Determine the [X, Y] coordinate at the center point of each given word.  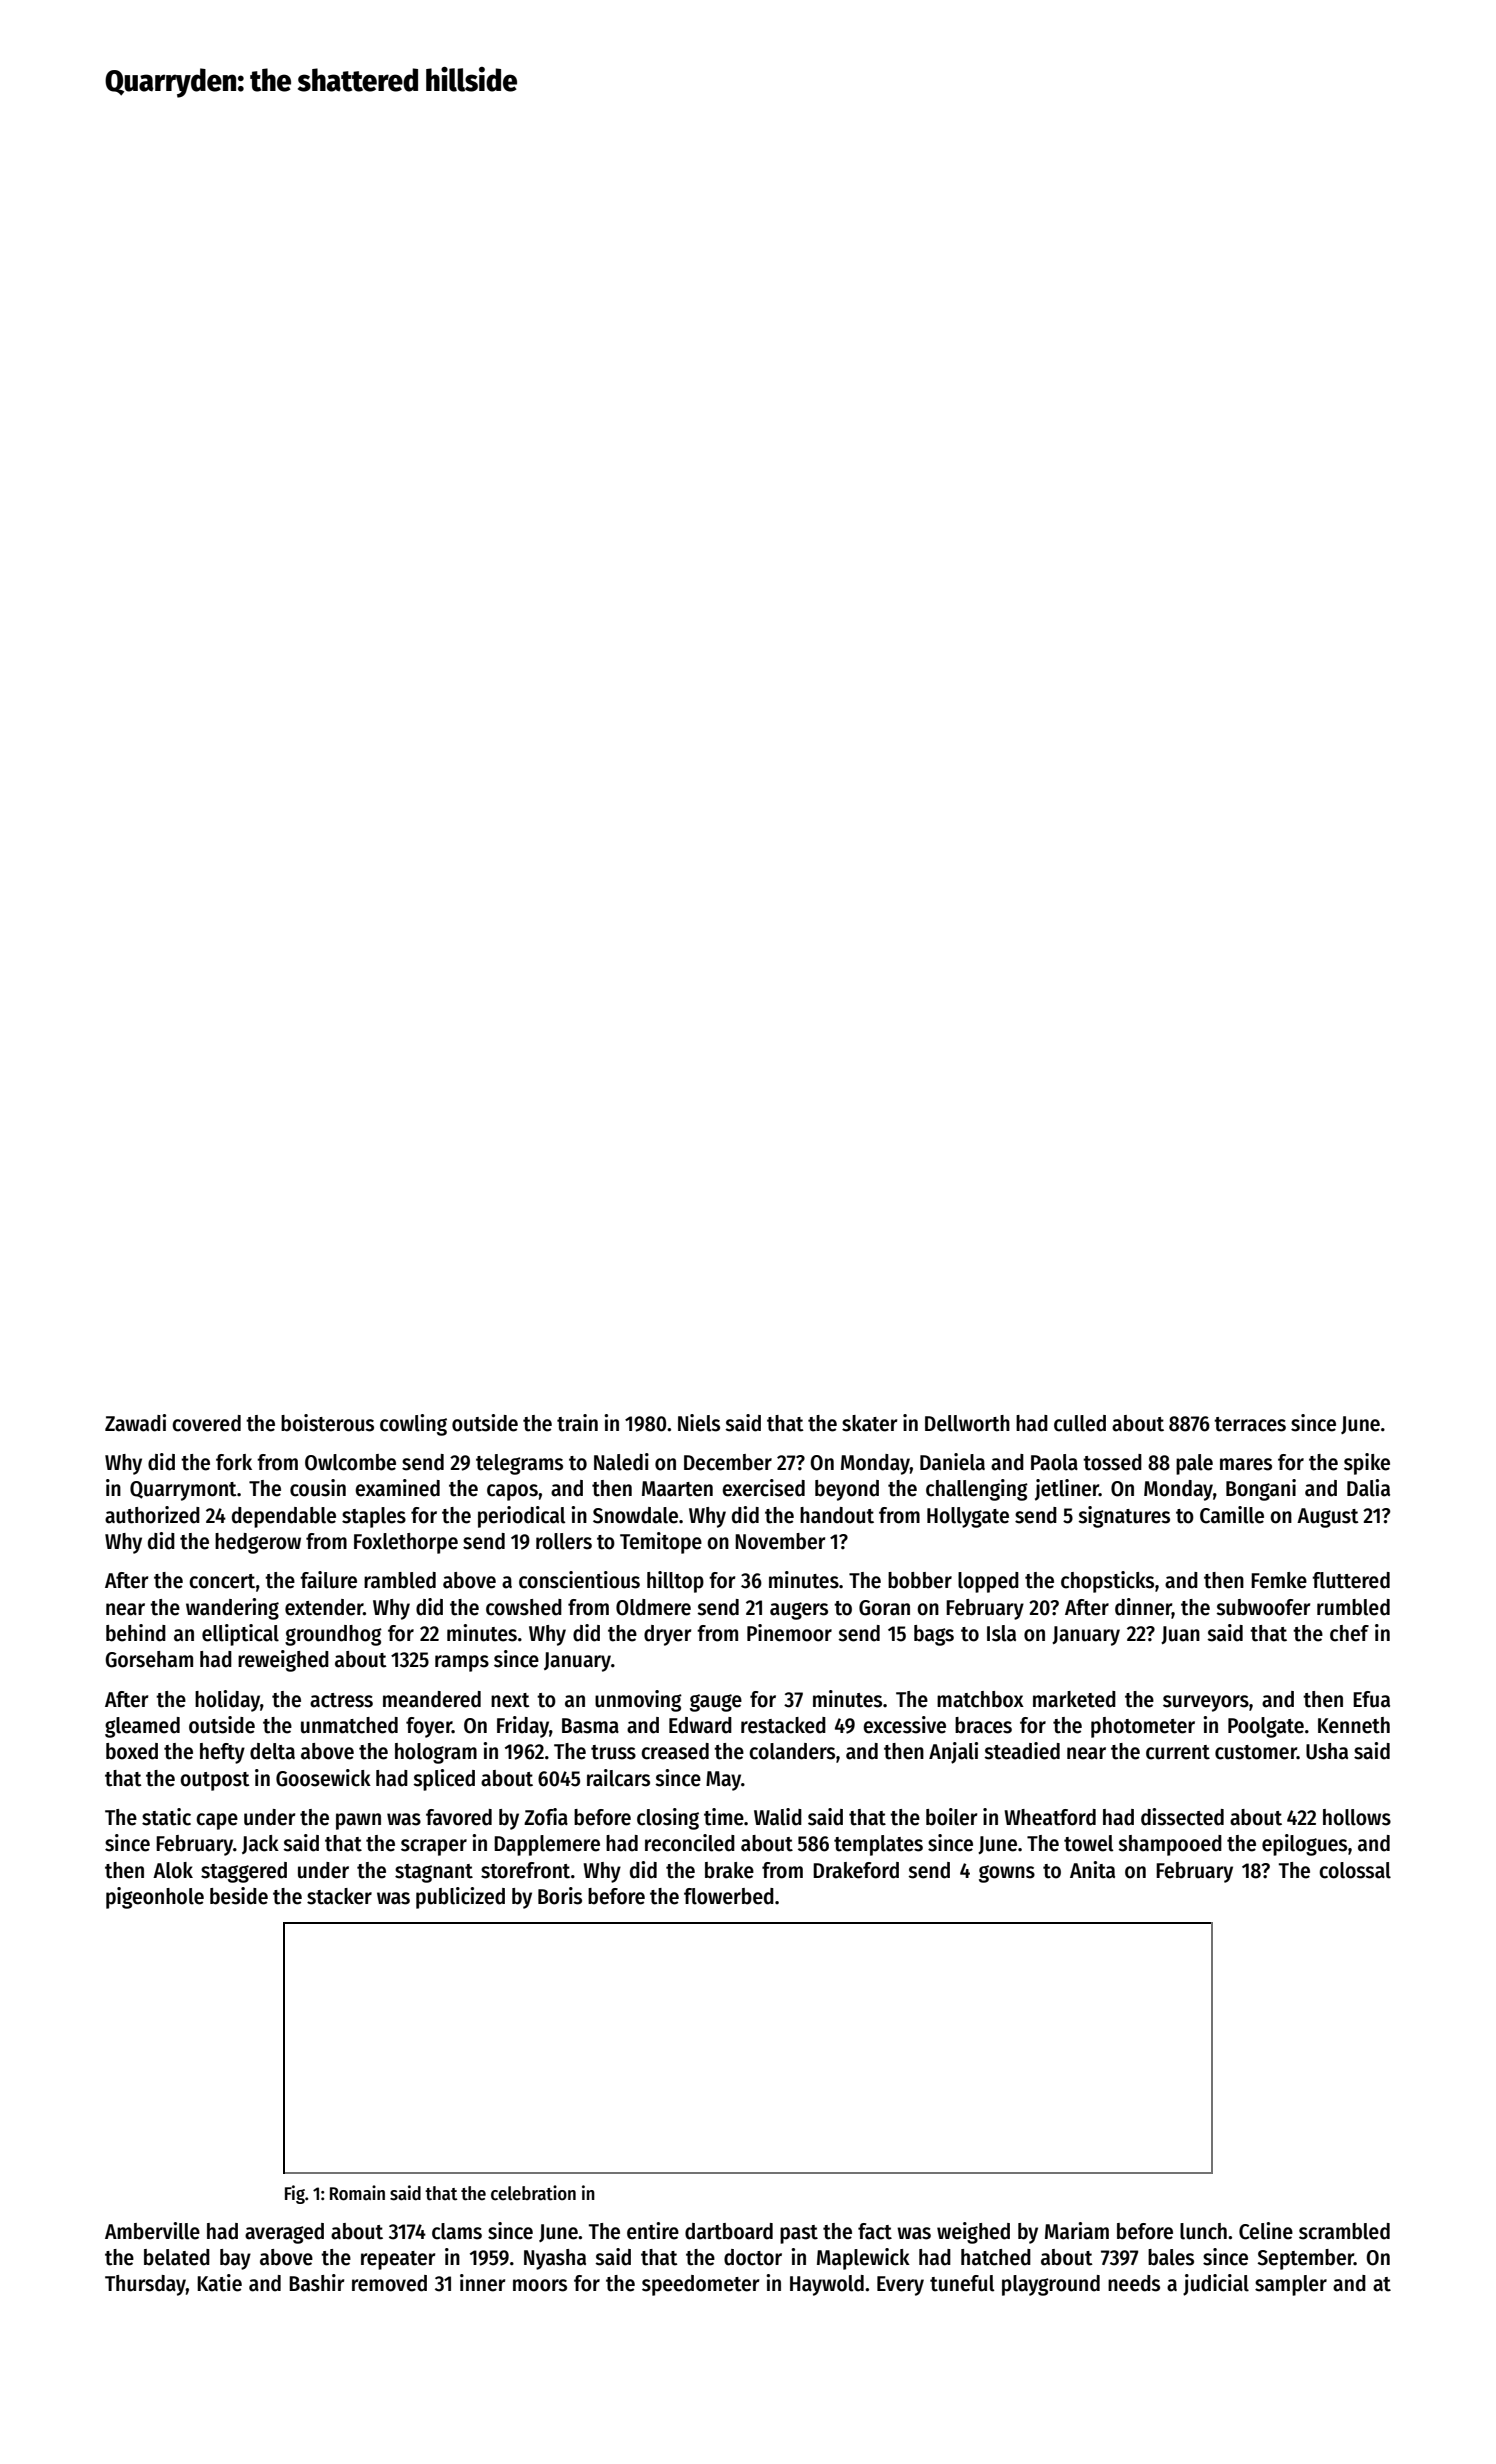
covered [206, 1423]
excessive [904, 1725]
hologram [436, 1753]
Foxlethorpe [406, 1543]
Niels [699, 1423]
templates [878, 1845]
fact [875, 2231]
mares [1246, 1464]
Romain [357, 2193]
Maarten [677, 1489]
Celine [1266, 2231]
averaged [284, 2233]
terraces [1250, 1424]
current [1178, 1752]
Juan [1180, 1635]
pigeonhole [155, 1898]
